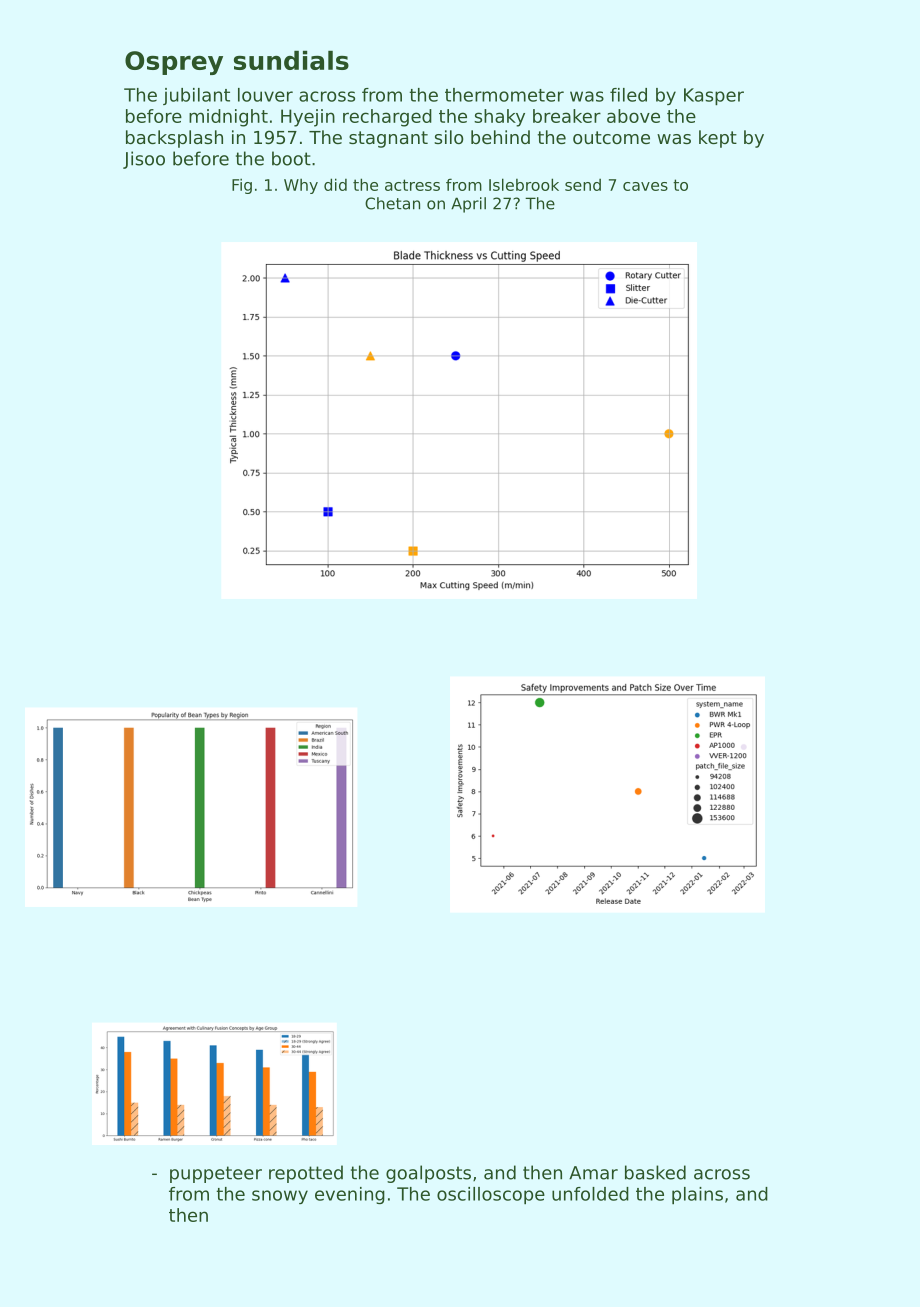  I want to click on basked, so click(655, 1172).
